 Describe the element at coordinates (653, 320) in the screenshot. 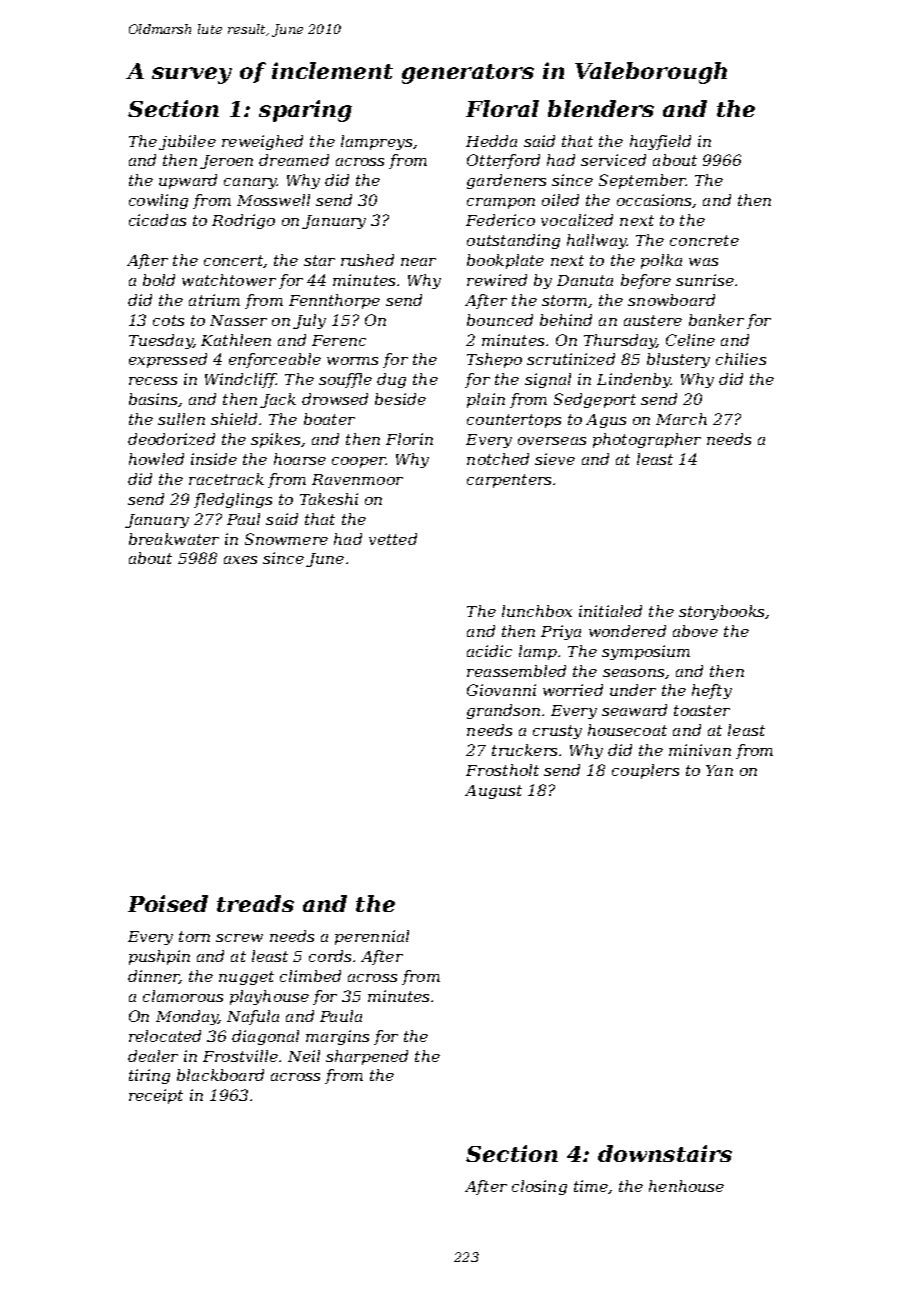

I see `austere` at that location.
